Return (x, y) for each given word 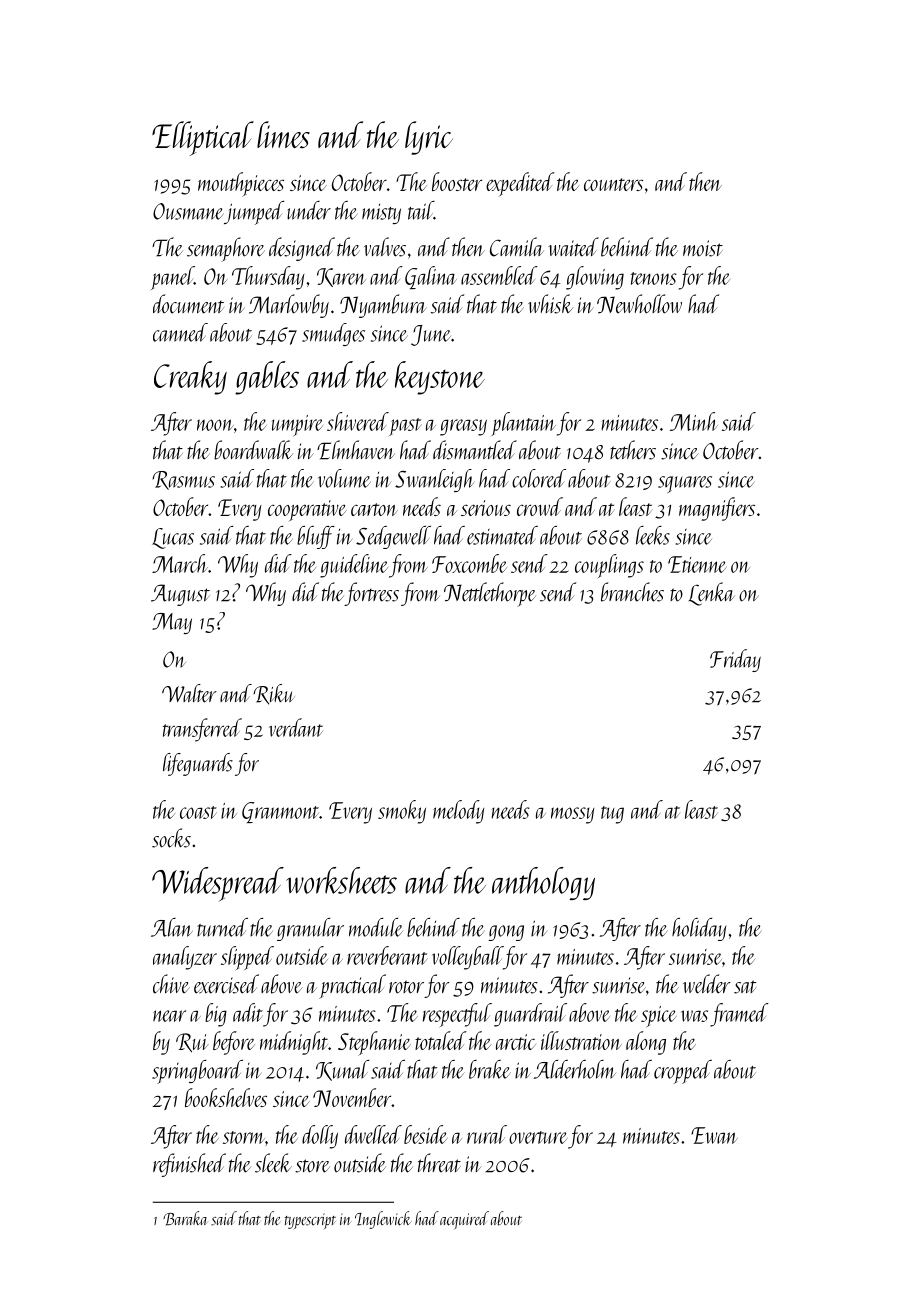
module (376, 927)
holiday (699, 929)
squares (685, 484)
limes (283, 134)
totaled (441, 1040)
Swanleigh (434, 480)
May (172, 623)
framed (739, 1015)
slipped (247, 958)
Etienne (697, 564)
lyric (429, 138)
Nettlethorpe (490, 594)
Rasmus (183, 480)
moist (703, 248)
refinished (189, 1165)
